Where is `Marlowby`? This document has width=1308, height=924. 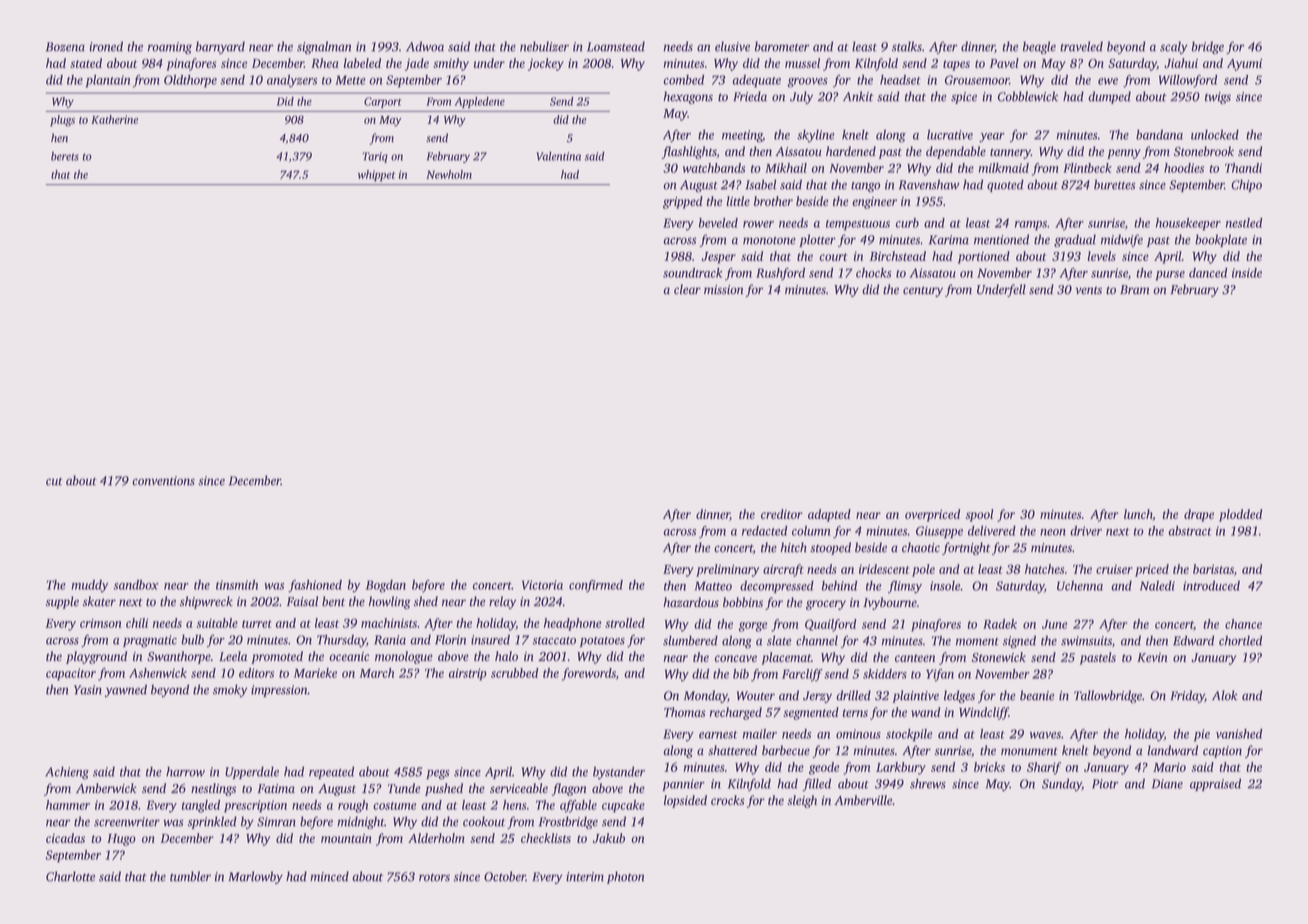 Marlowby is located at coordinates (255, 877).
